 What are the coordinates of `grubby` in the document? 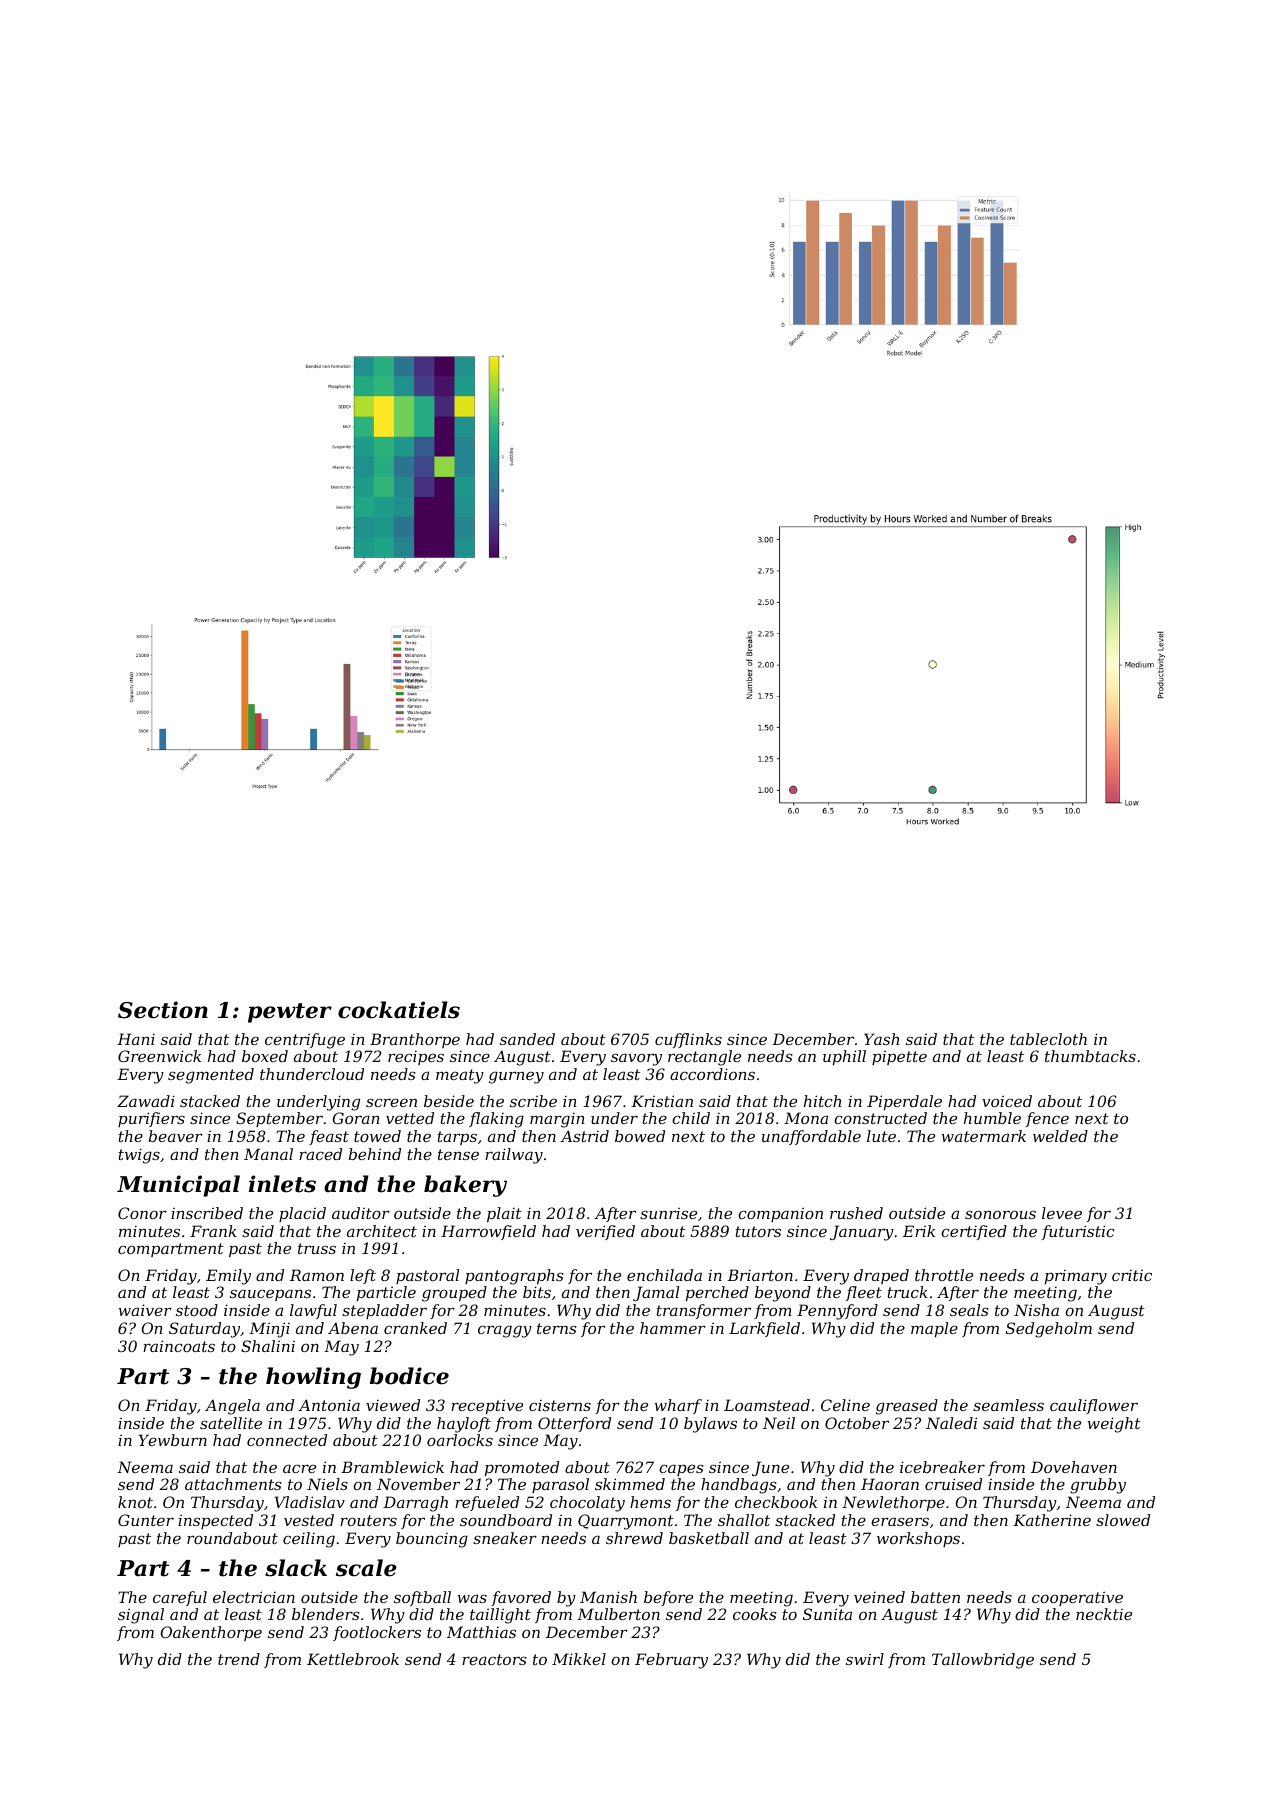 It's located at (1098, 1486).
